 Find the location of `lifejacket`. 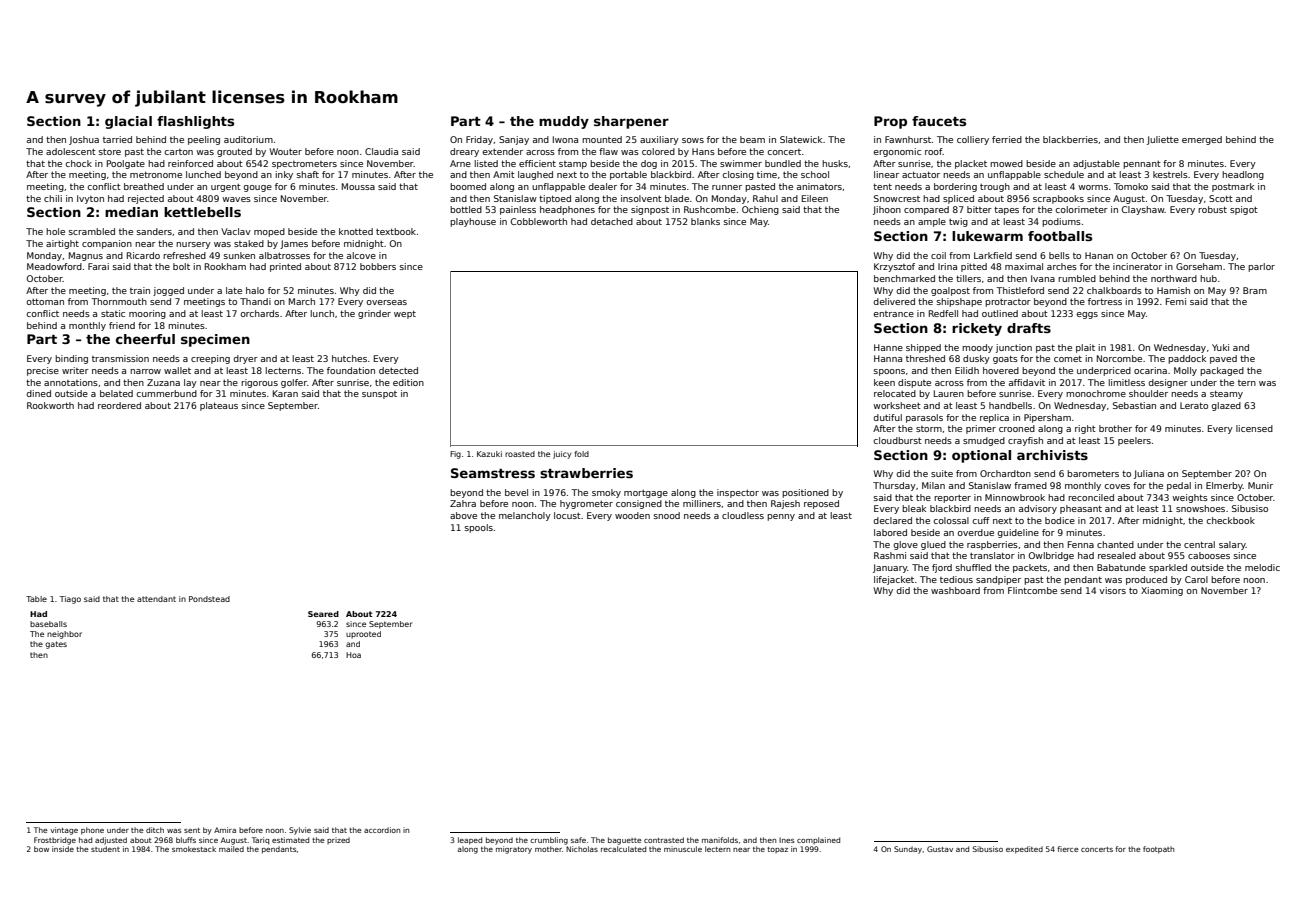

lifejacket is located at coordinates (894, 580).
